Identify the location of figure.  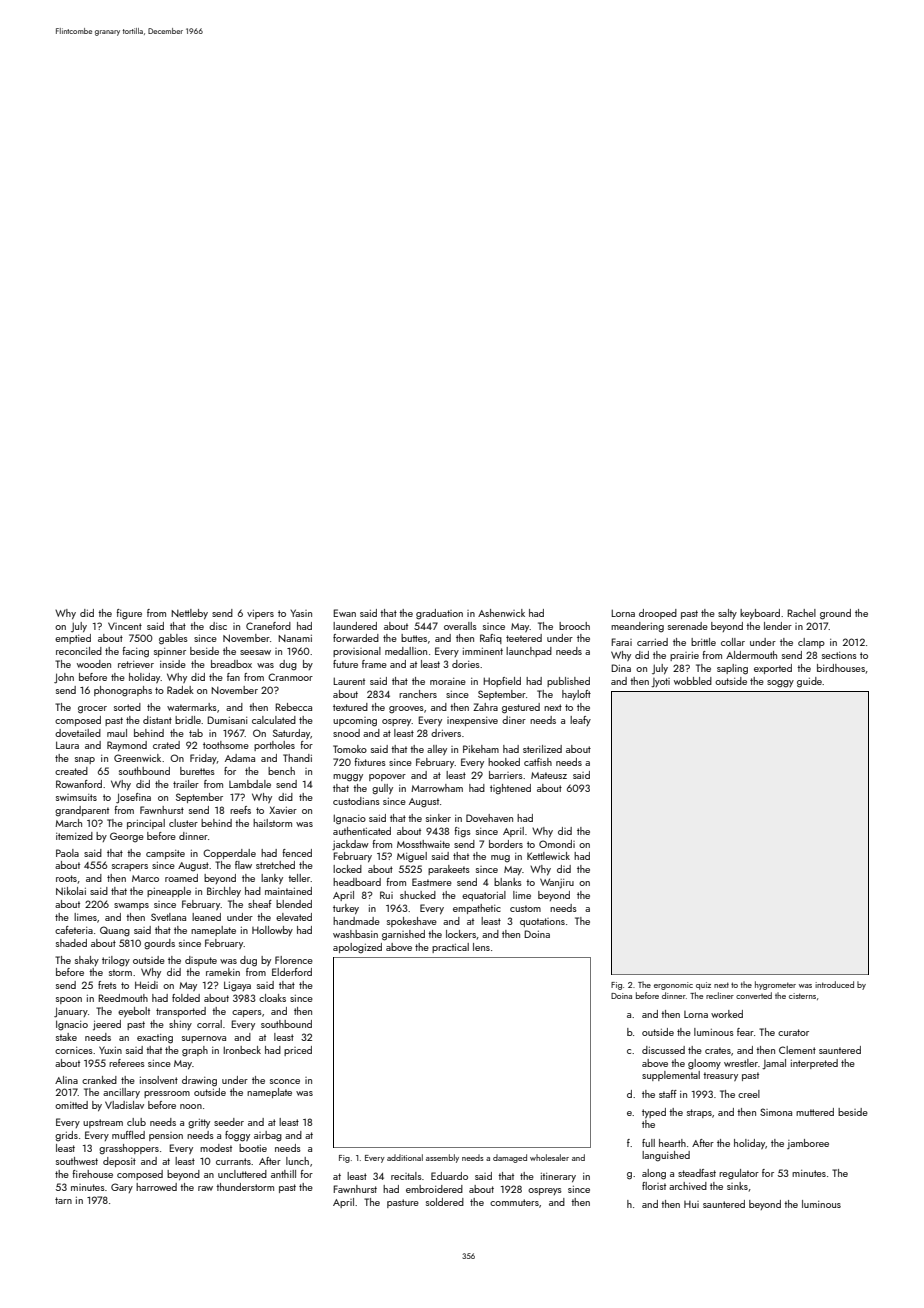
(129, 614).
